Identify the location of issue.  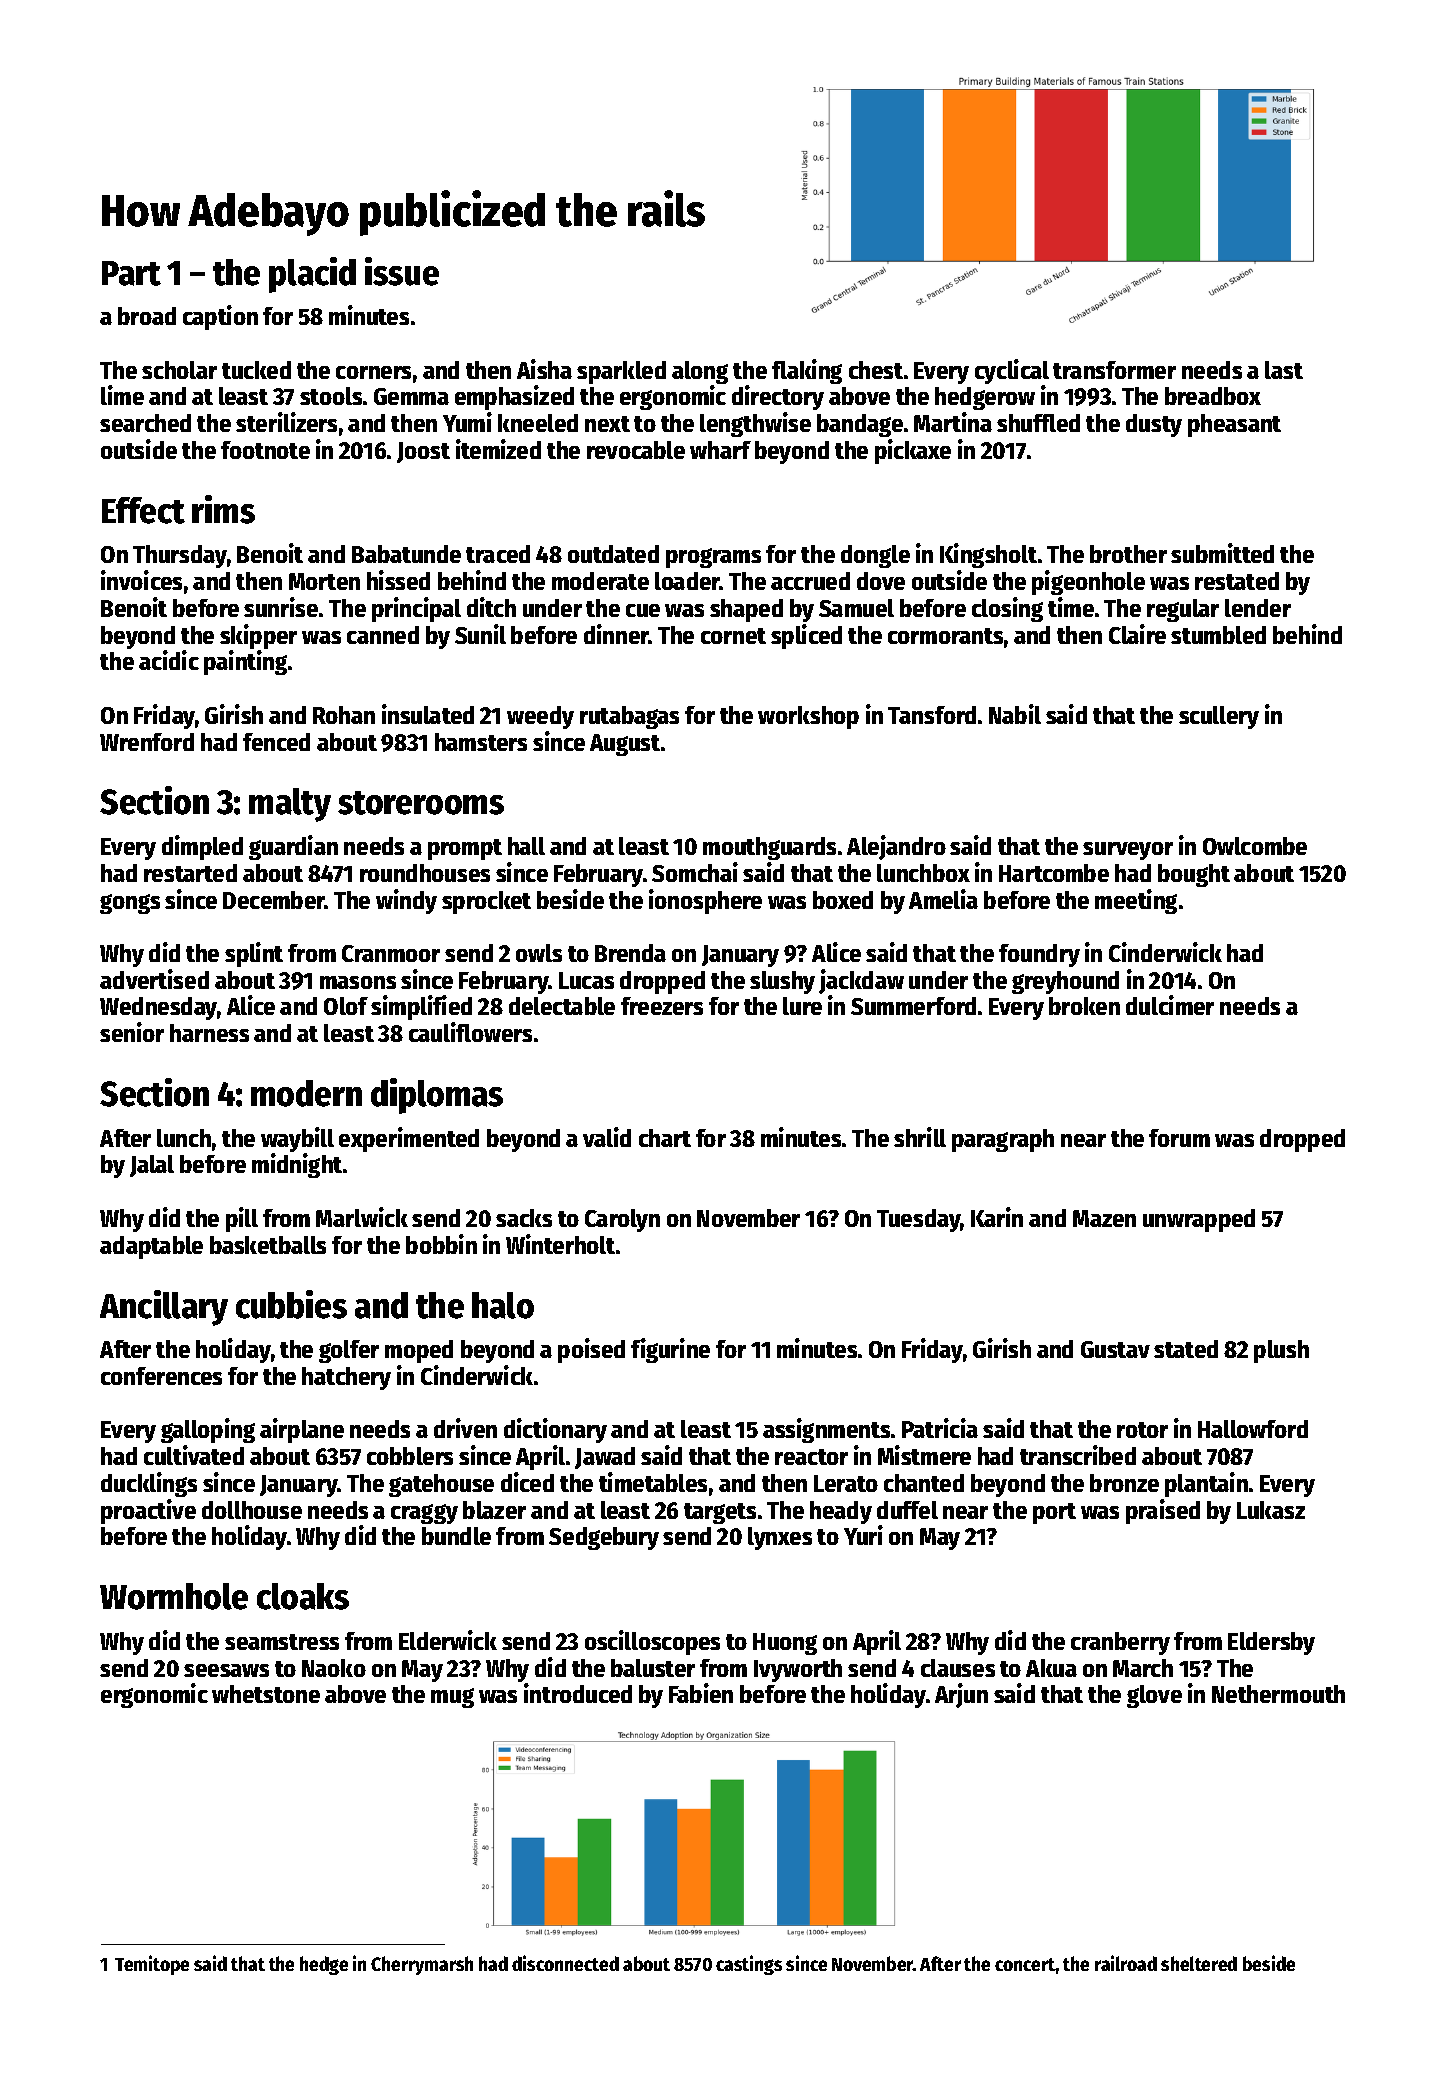
(402, 271).
